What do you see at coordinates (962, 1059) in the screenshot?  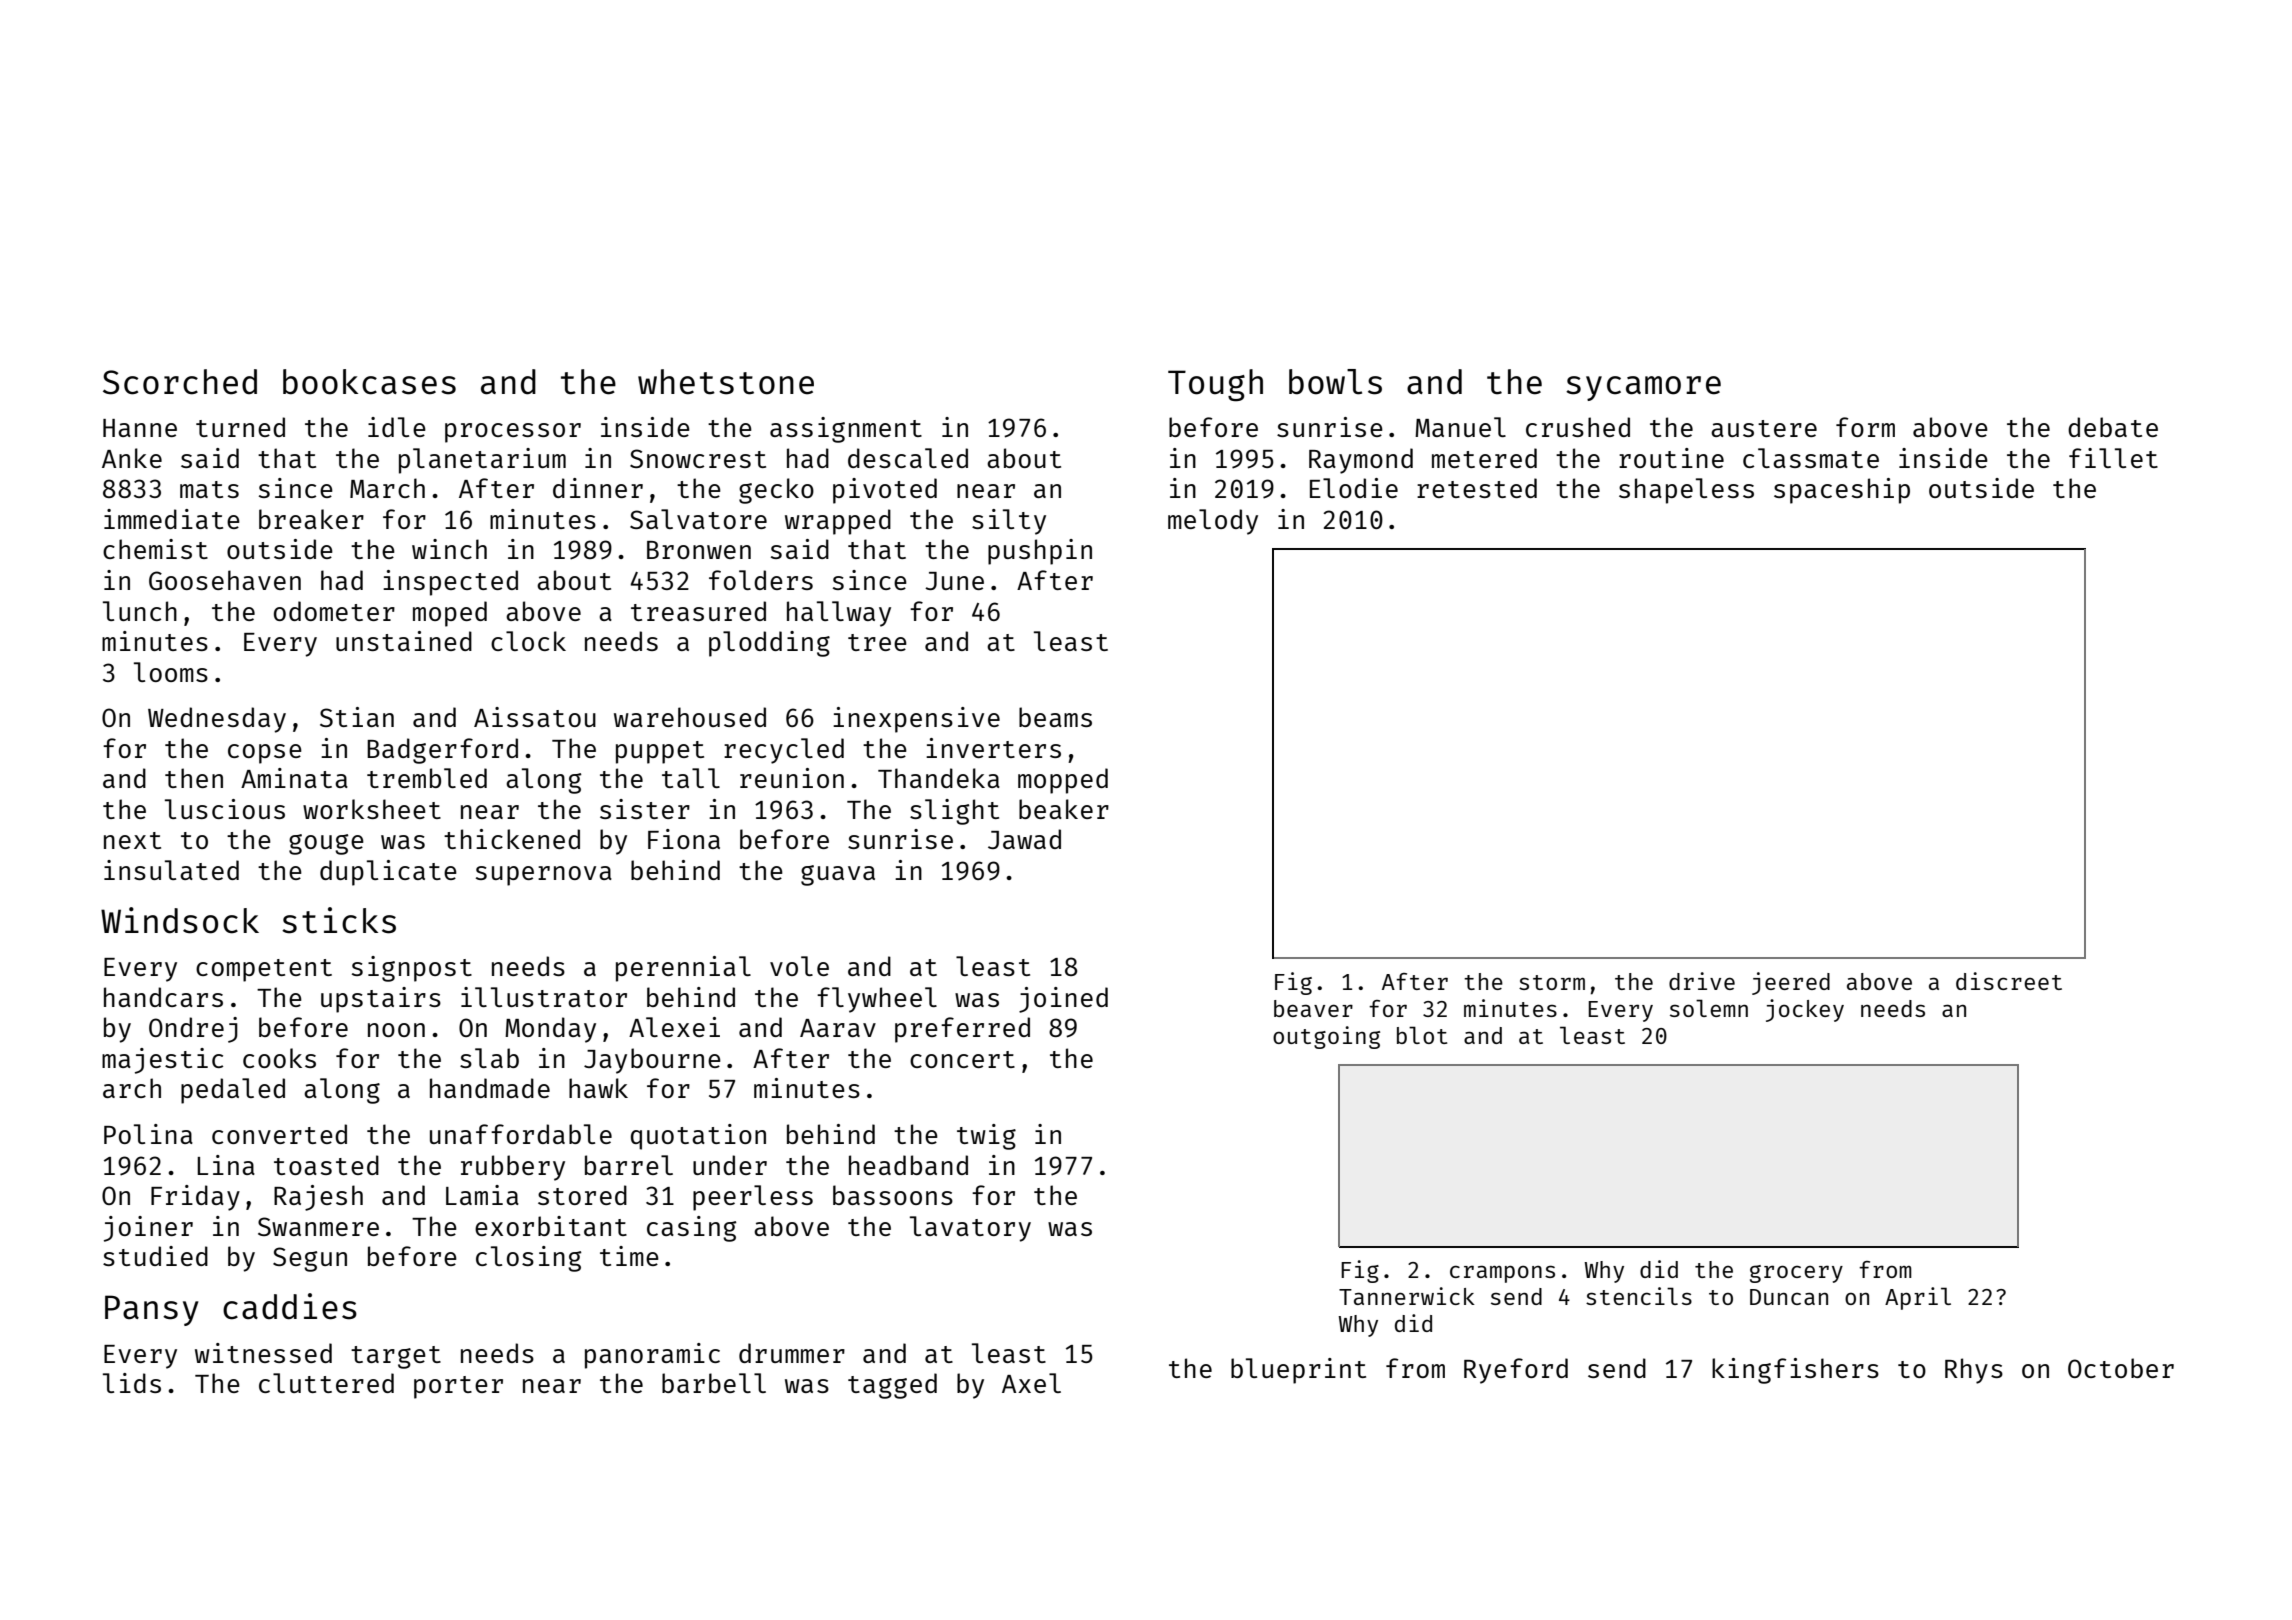 I see `concert` at bounding box center [962, 1059].
